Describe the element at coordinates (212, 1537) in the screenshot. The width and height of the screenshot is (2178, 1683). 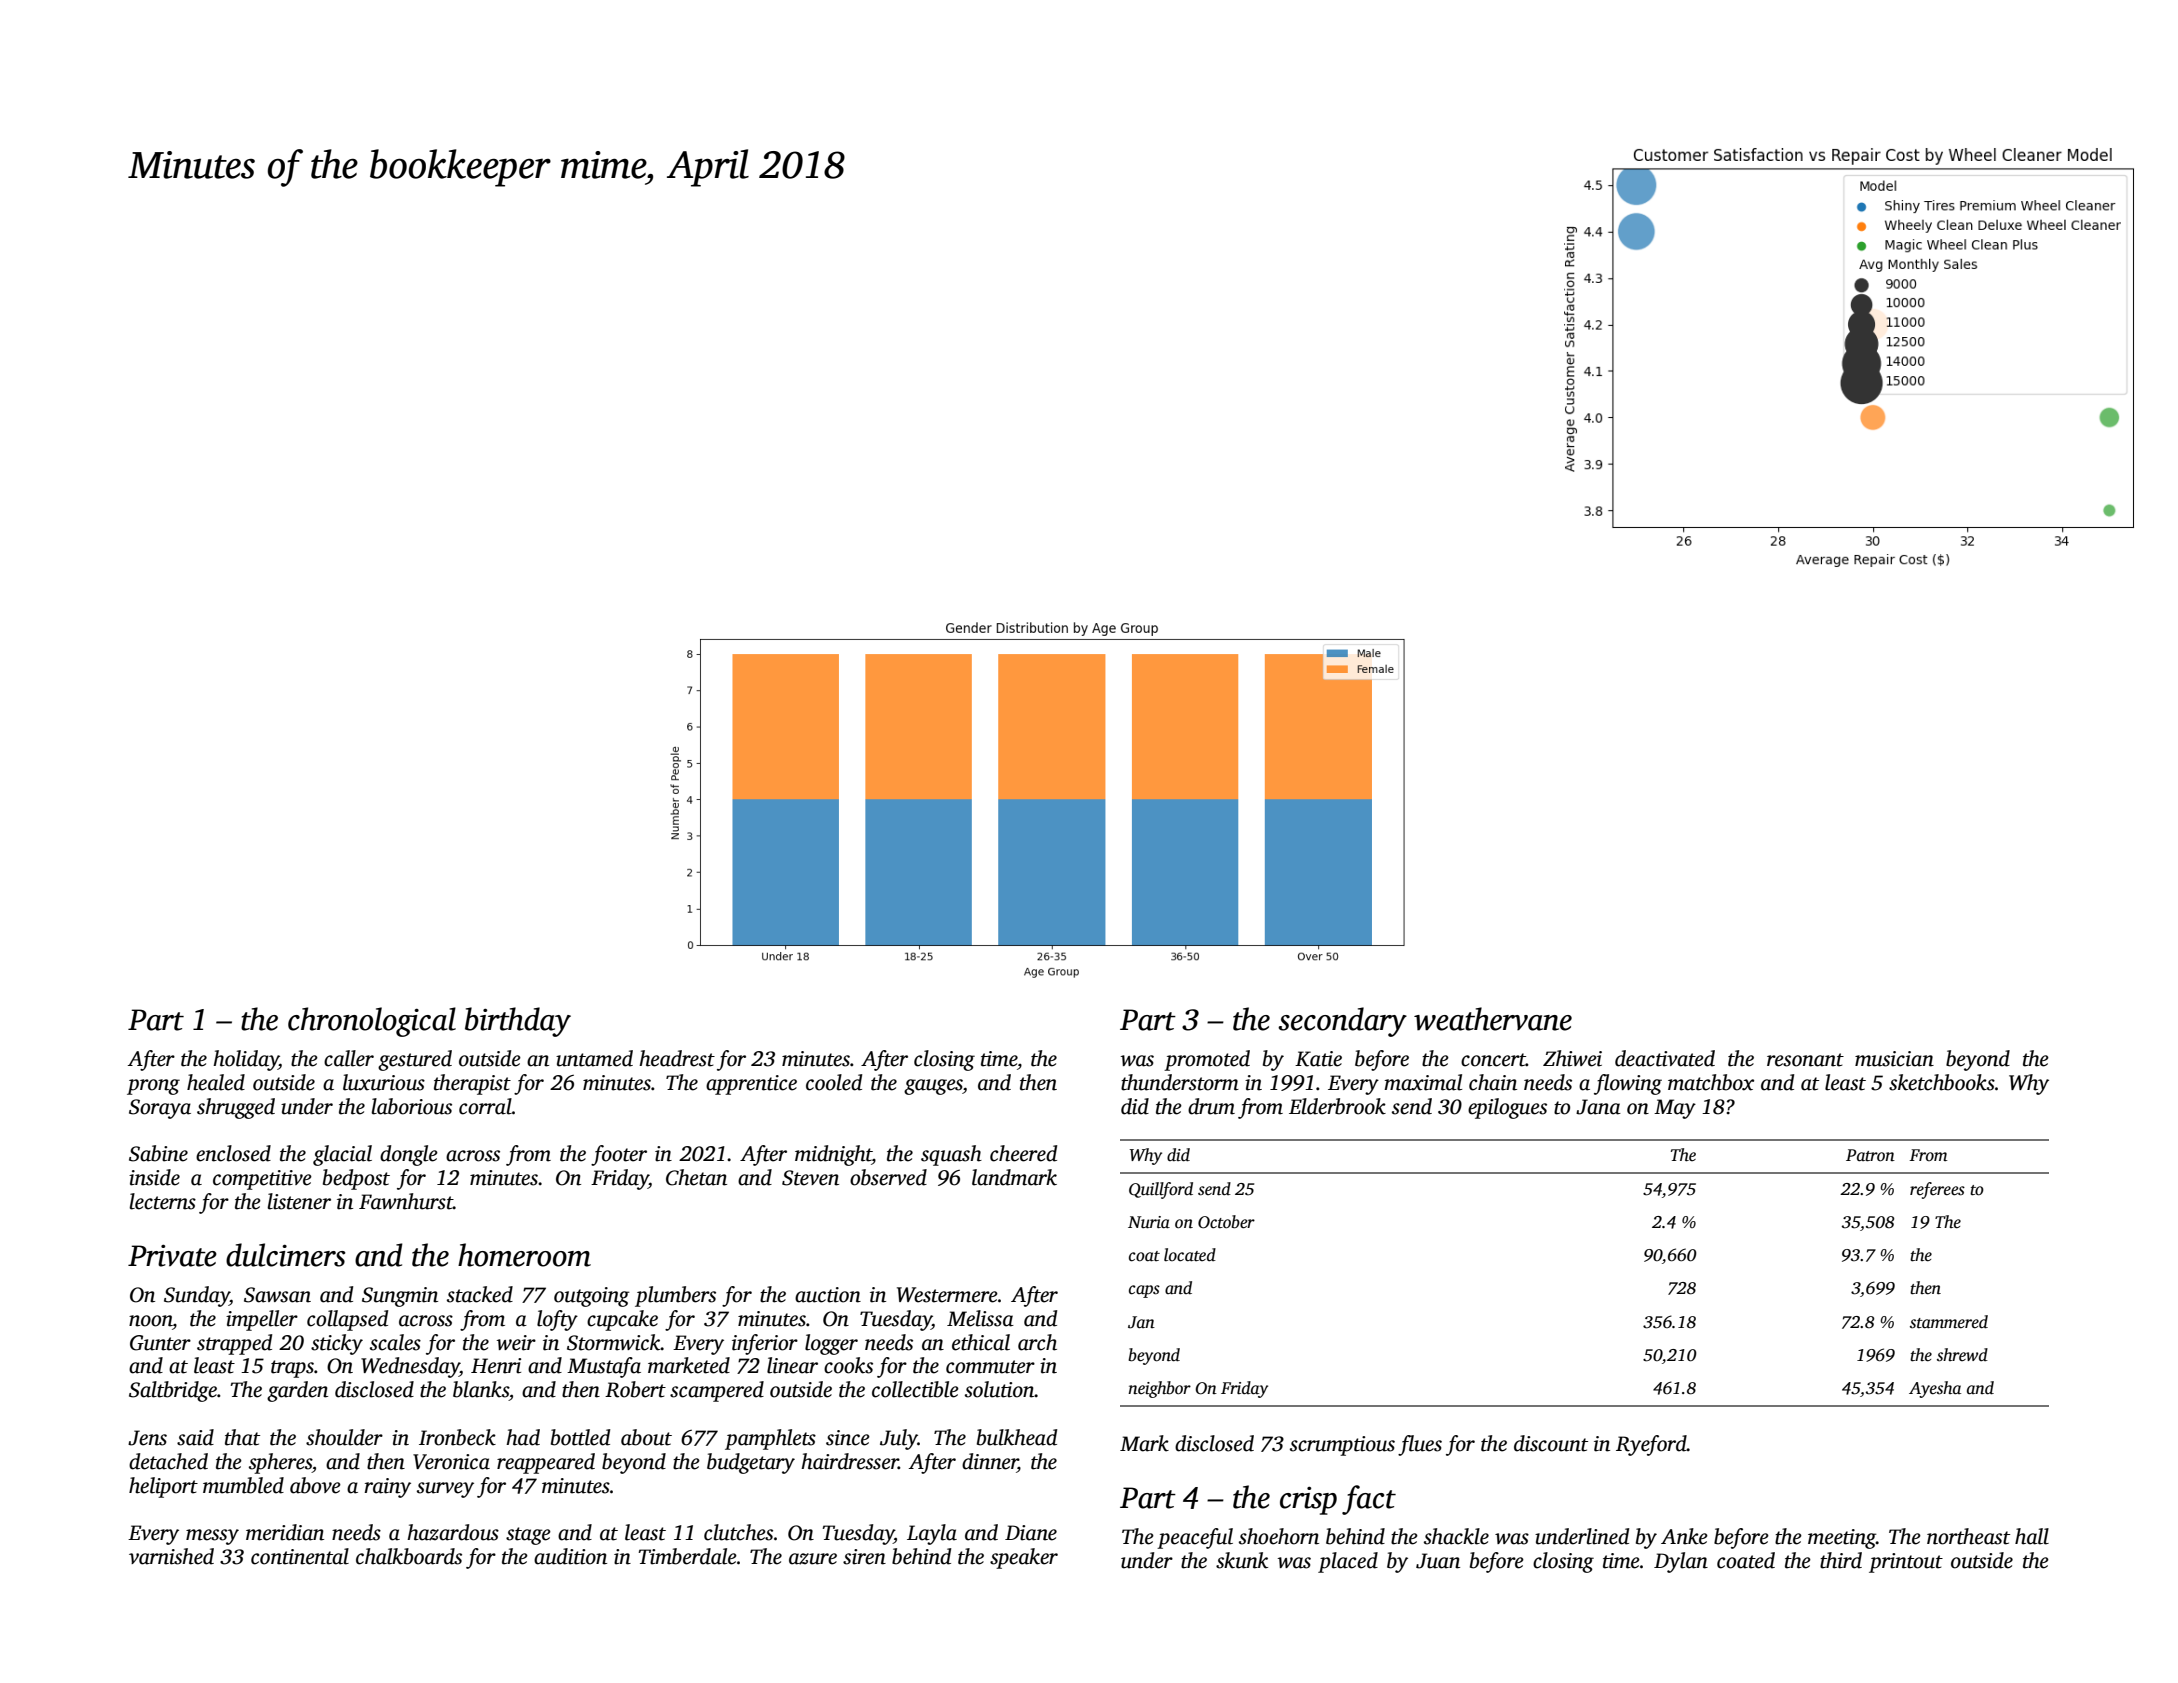
I see `messy` at that location.
